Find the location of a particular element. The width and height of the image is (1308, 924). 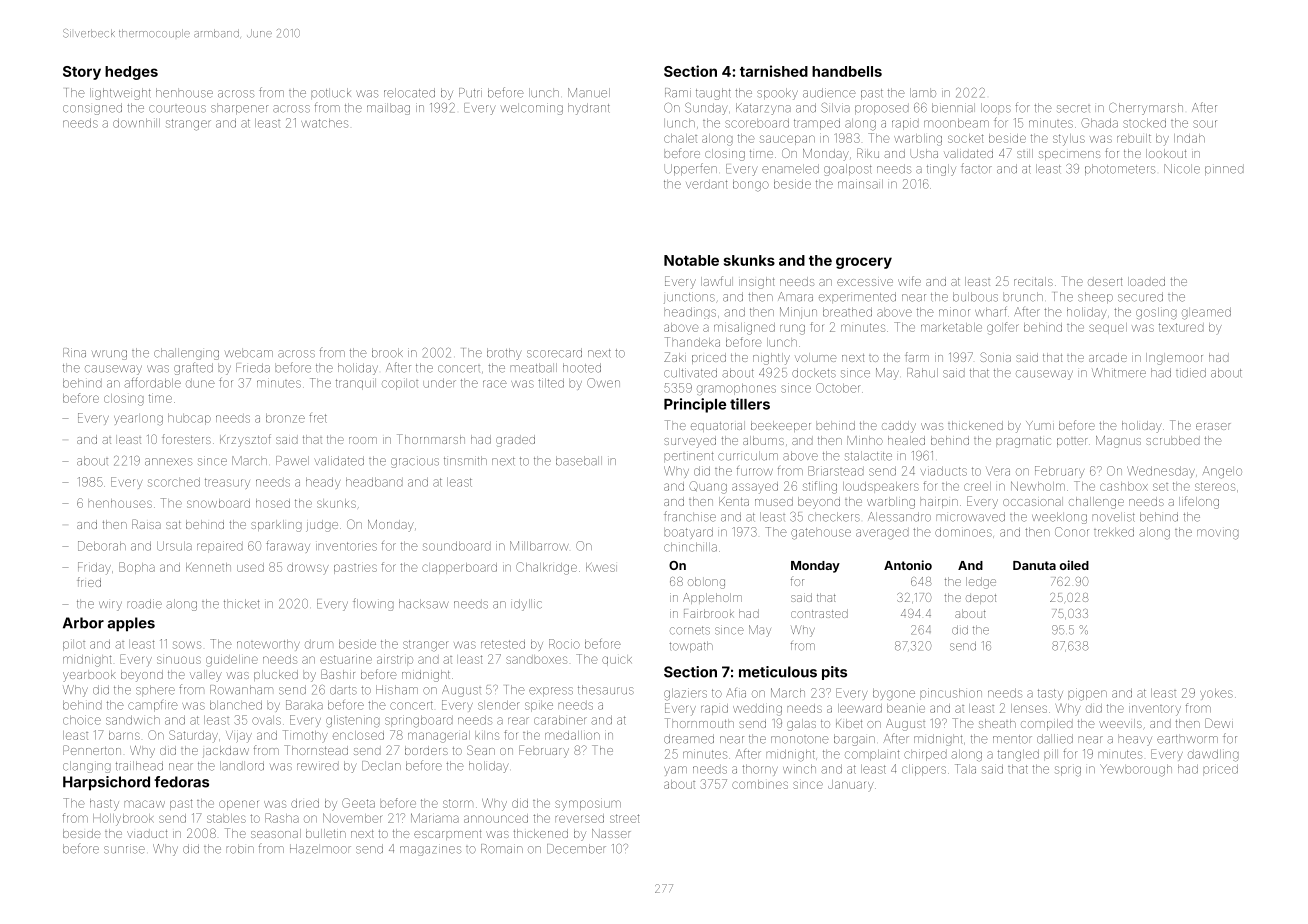

robin is located at coordinates (240, 849).
